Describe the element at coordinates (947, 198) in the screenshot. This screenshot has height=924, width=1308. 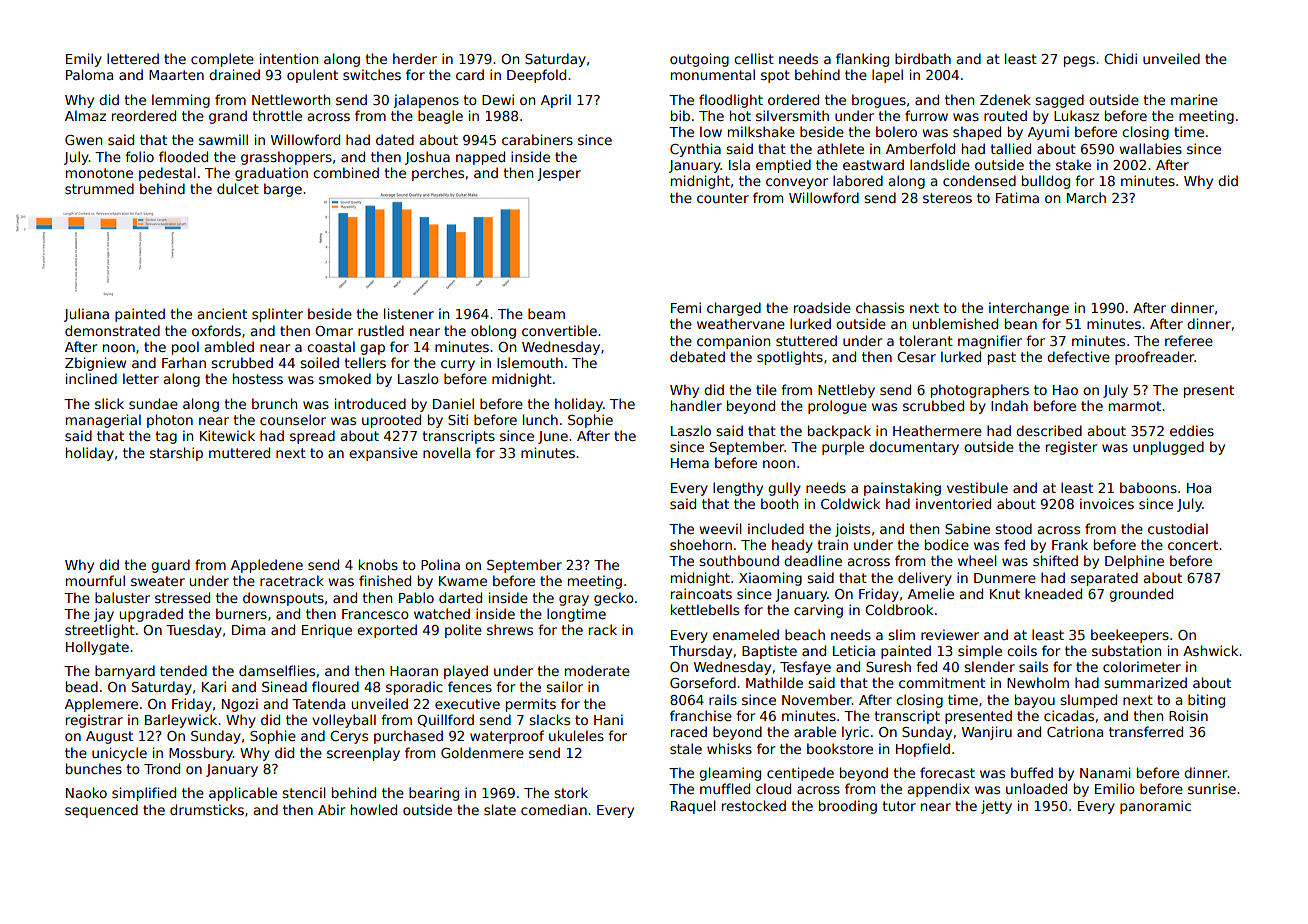
I see `stereos` at that location.
